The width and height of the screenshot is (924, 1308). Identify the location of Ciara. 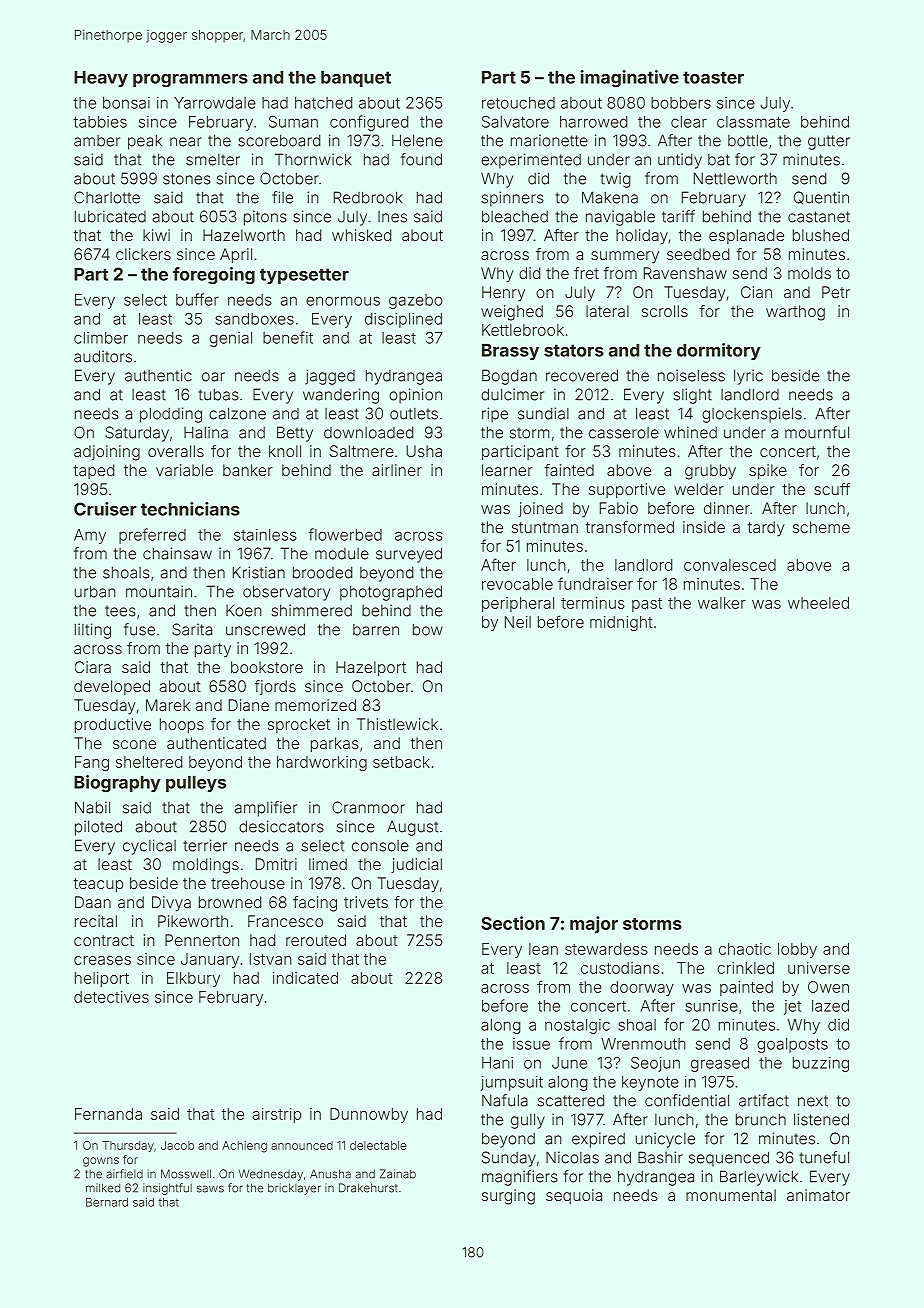
(93, 667).
